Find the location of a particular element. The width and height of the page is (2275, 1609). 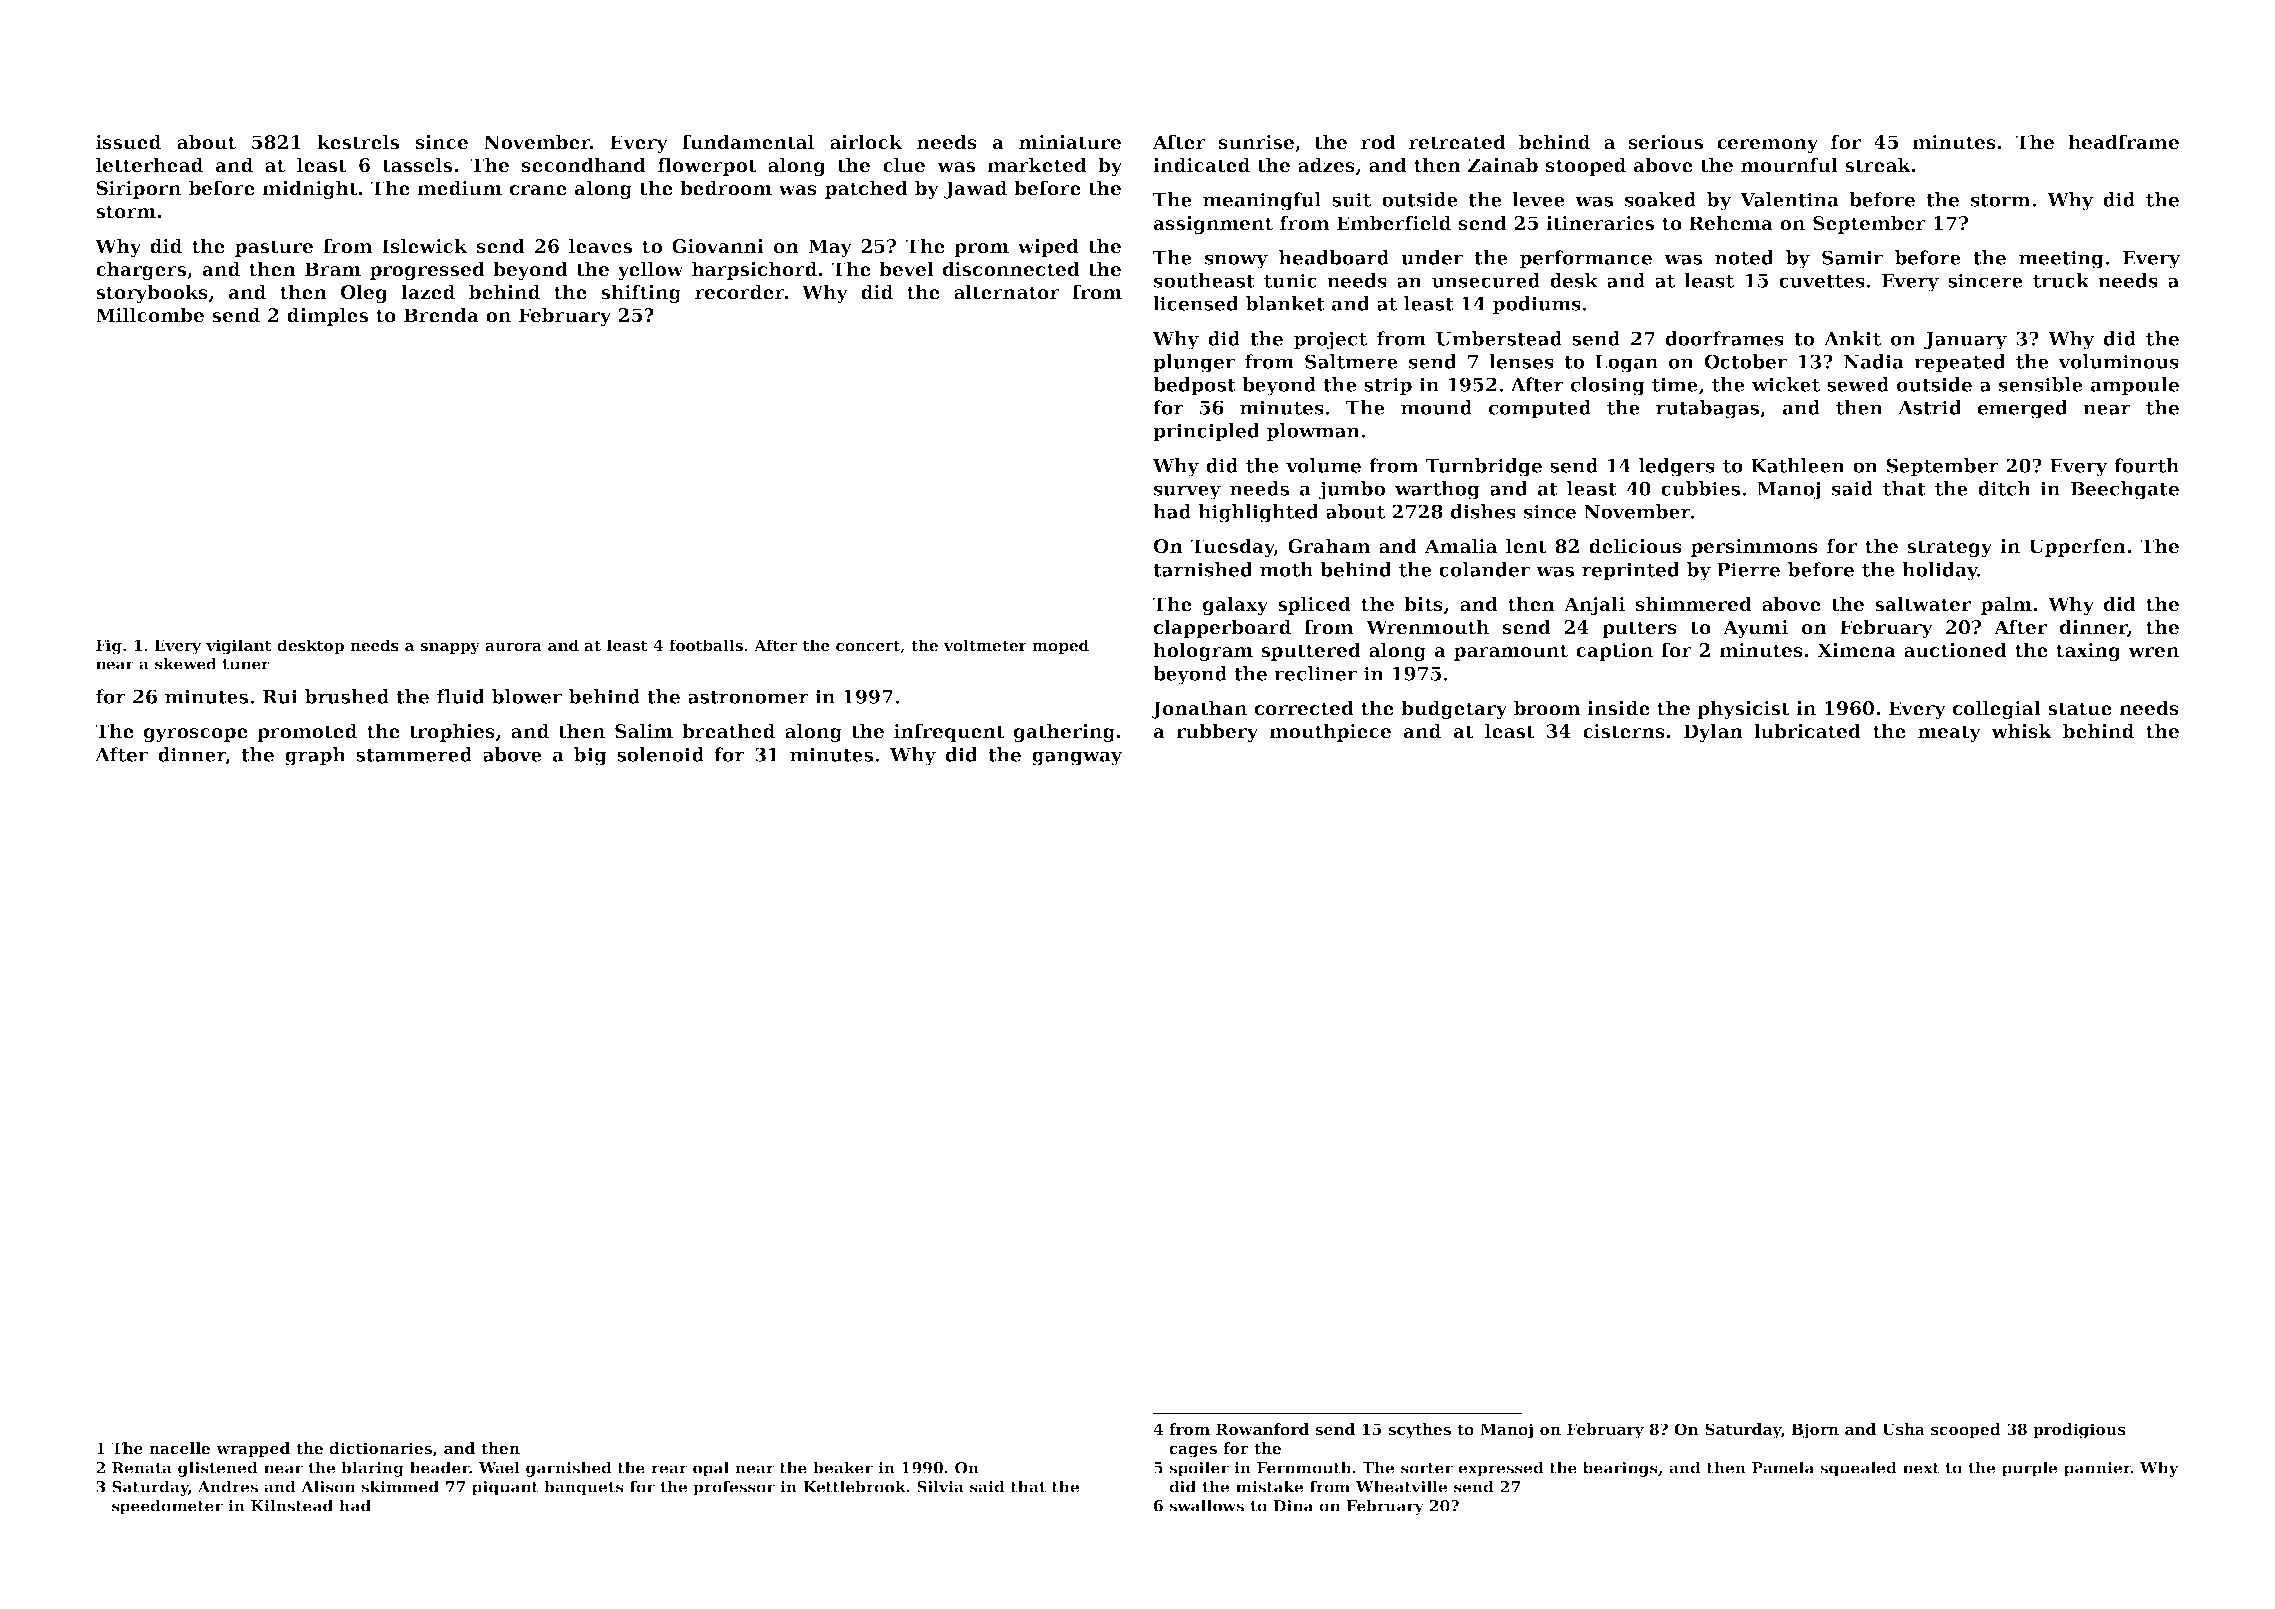

dimples is located at coordinates (327, 316).
